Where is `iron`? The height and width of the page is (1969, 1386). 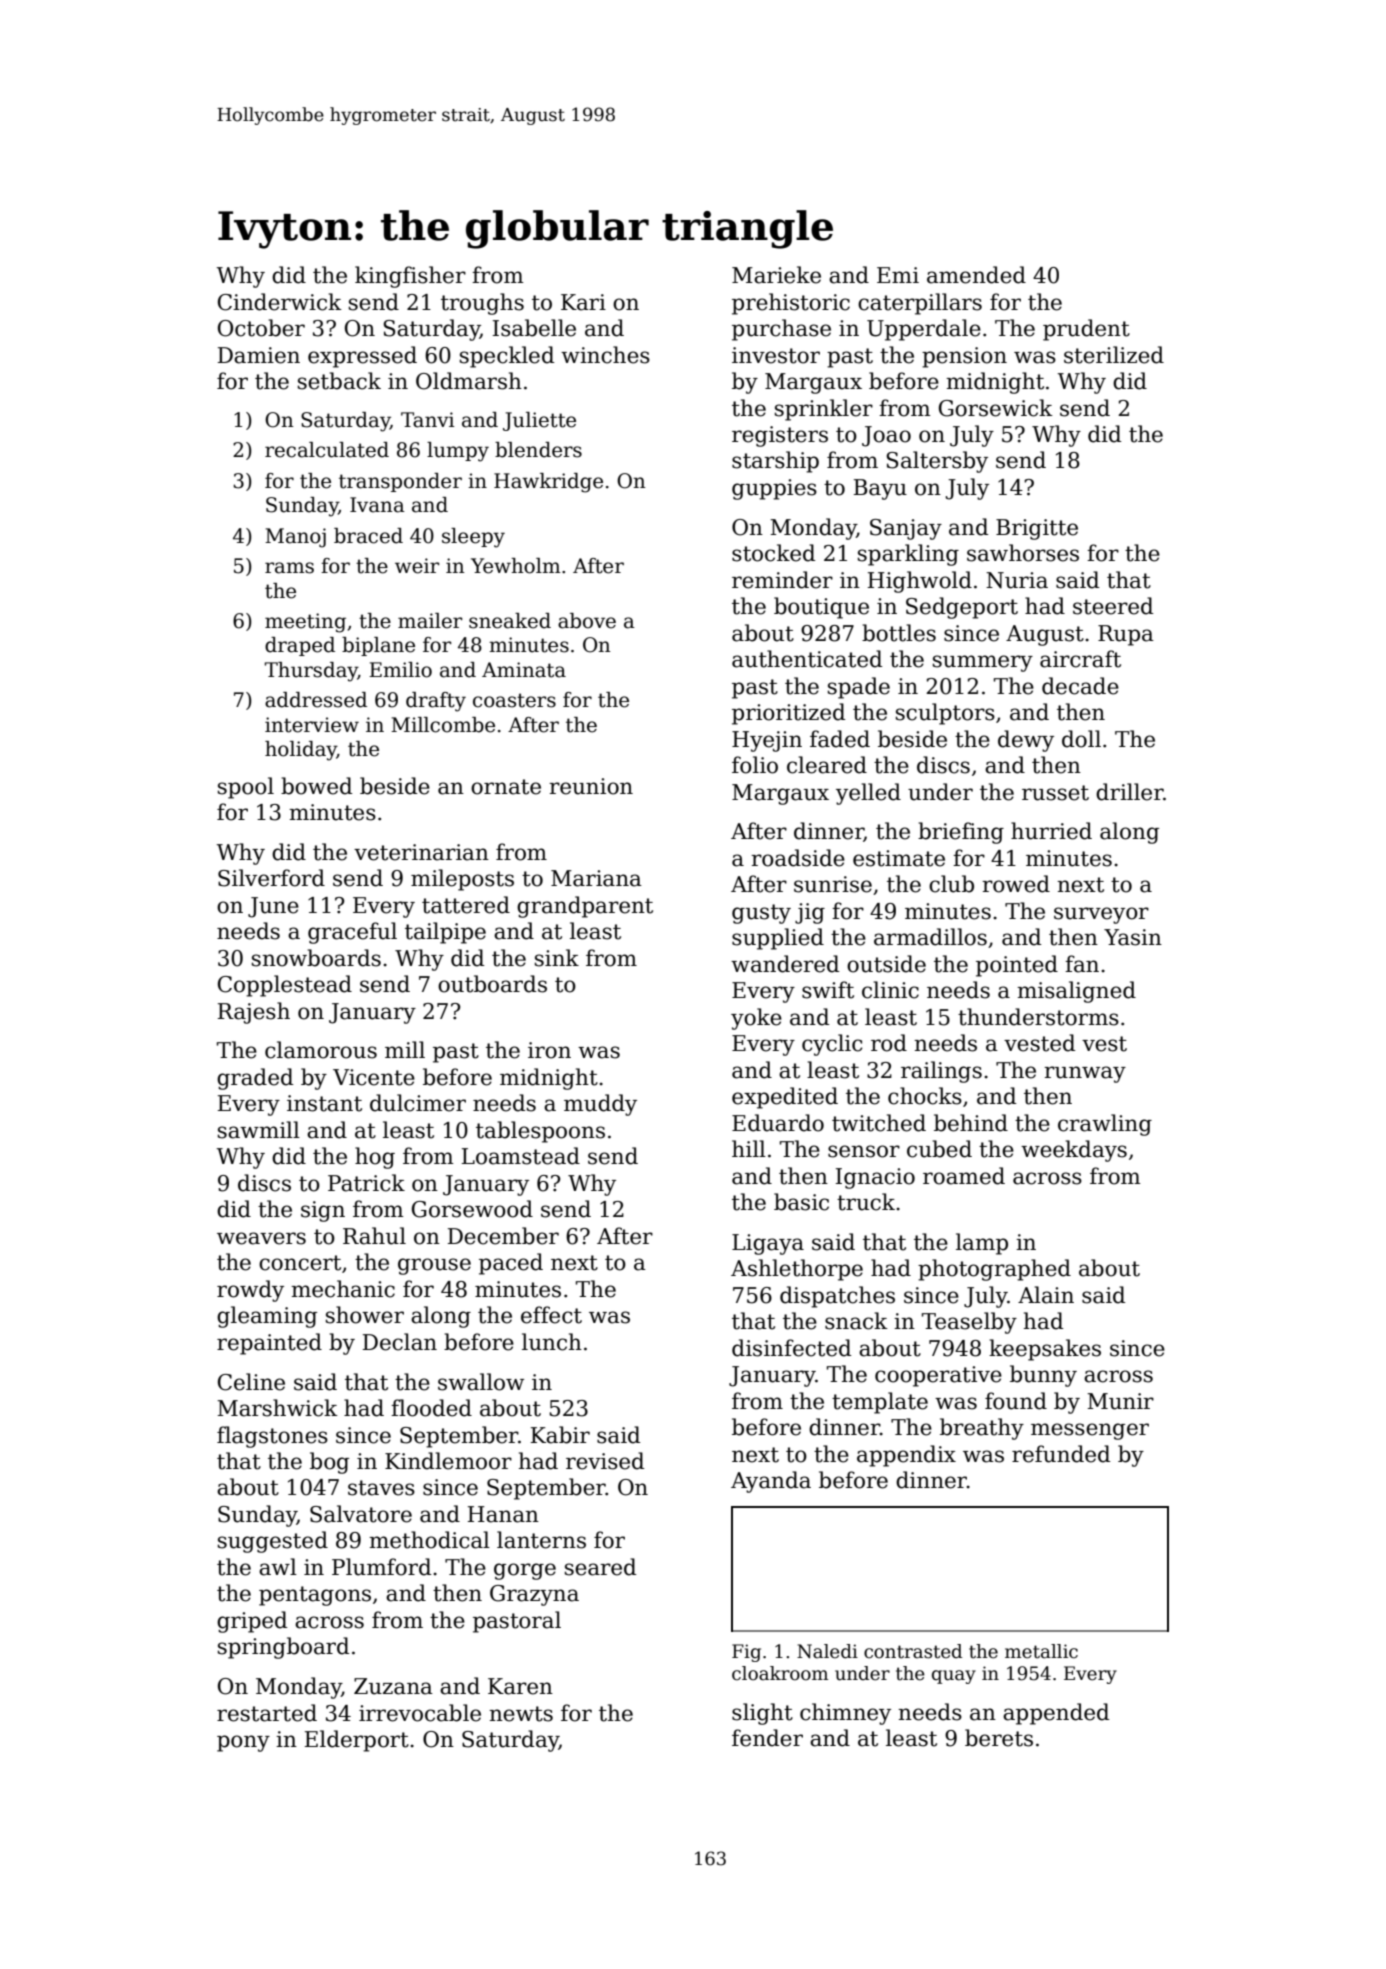
iron is located at coordinates (549, 1050).
